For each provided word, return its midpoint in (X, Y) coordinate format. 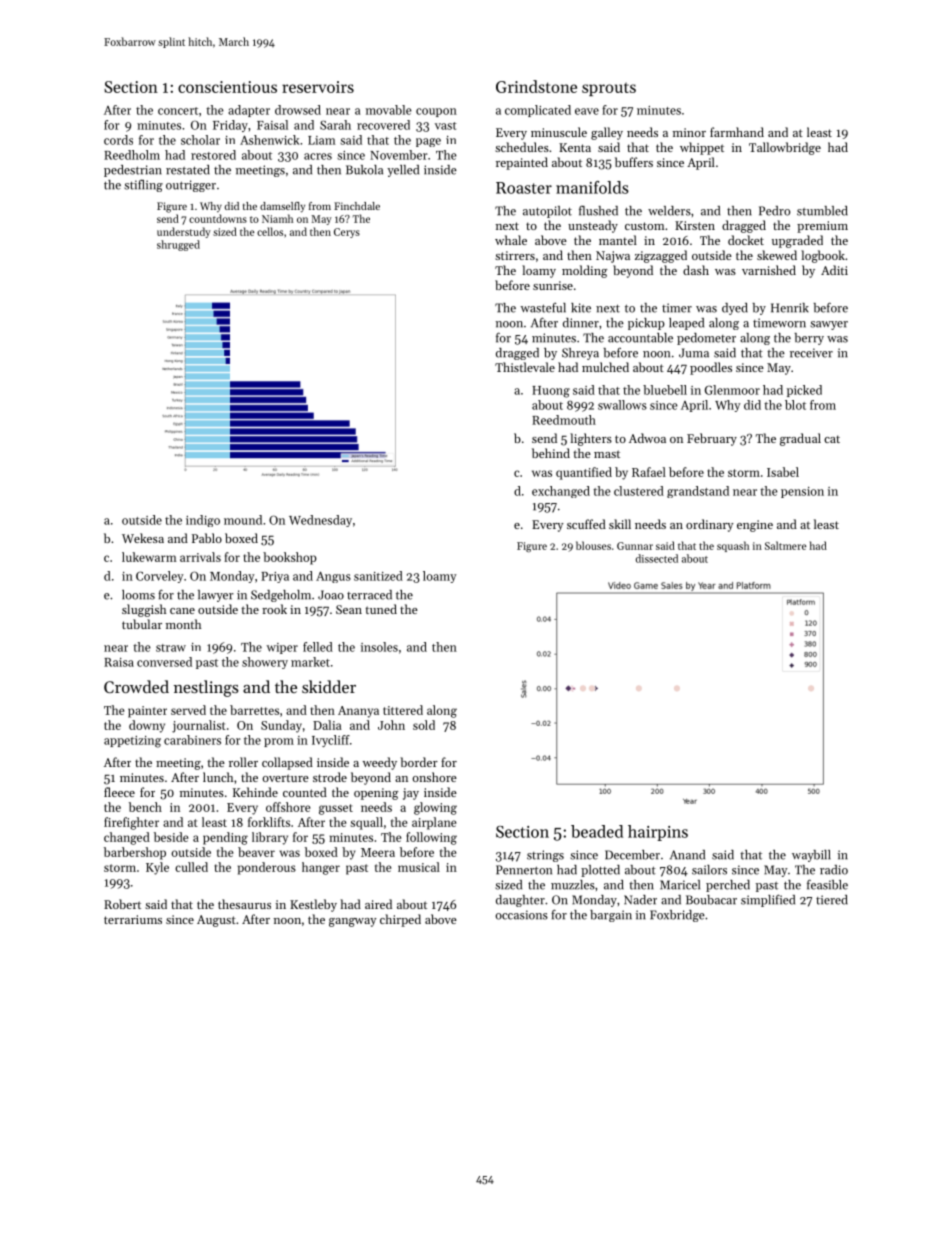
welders (669, 211)
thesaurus (244, 904)
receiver (811, 353)
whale (511, 240)
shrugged (178, 245)
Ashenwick (270, 140)
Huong (551, 392)
